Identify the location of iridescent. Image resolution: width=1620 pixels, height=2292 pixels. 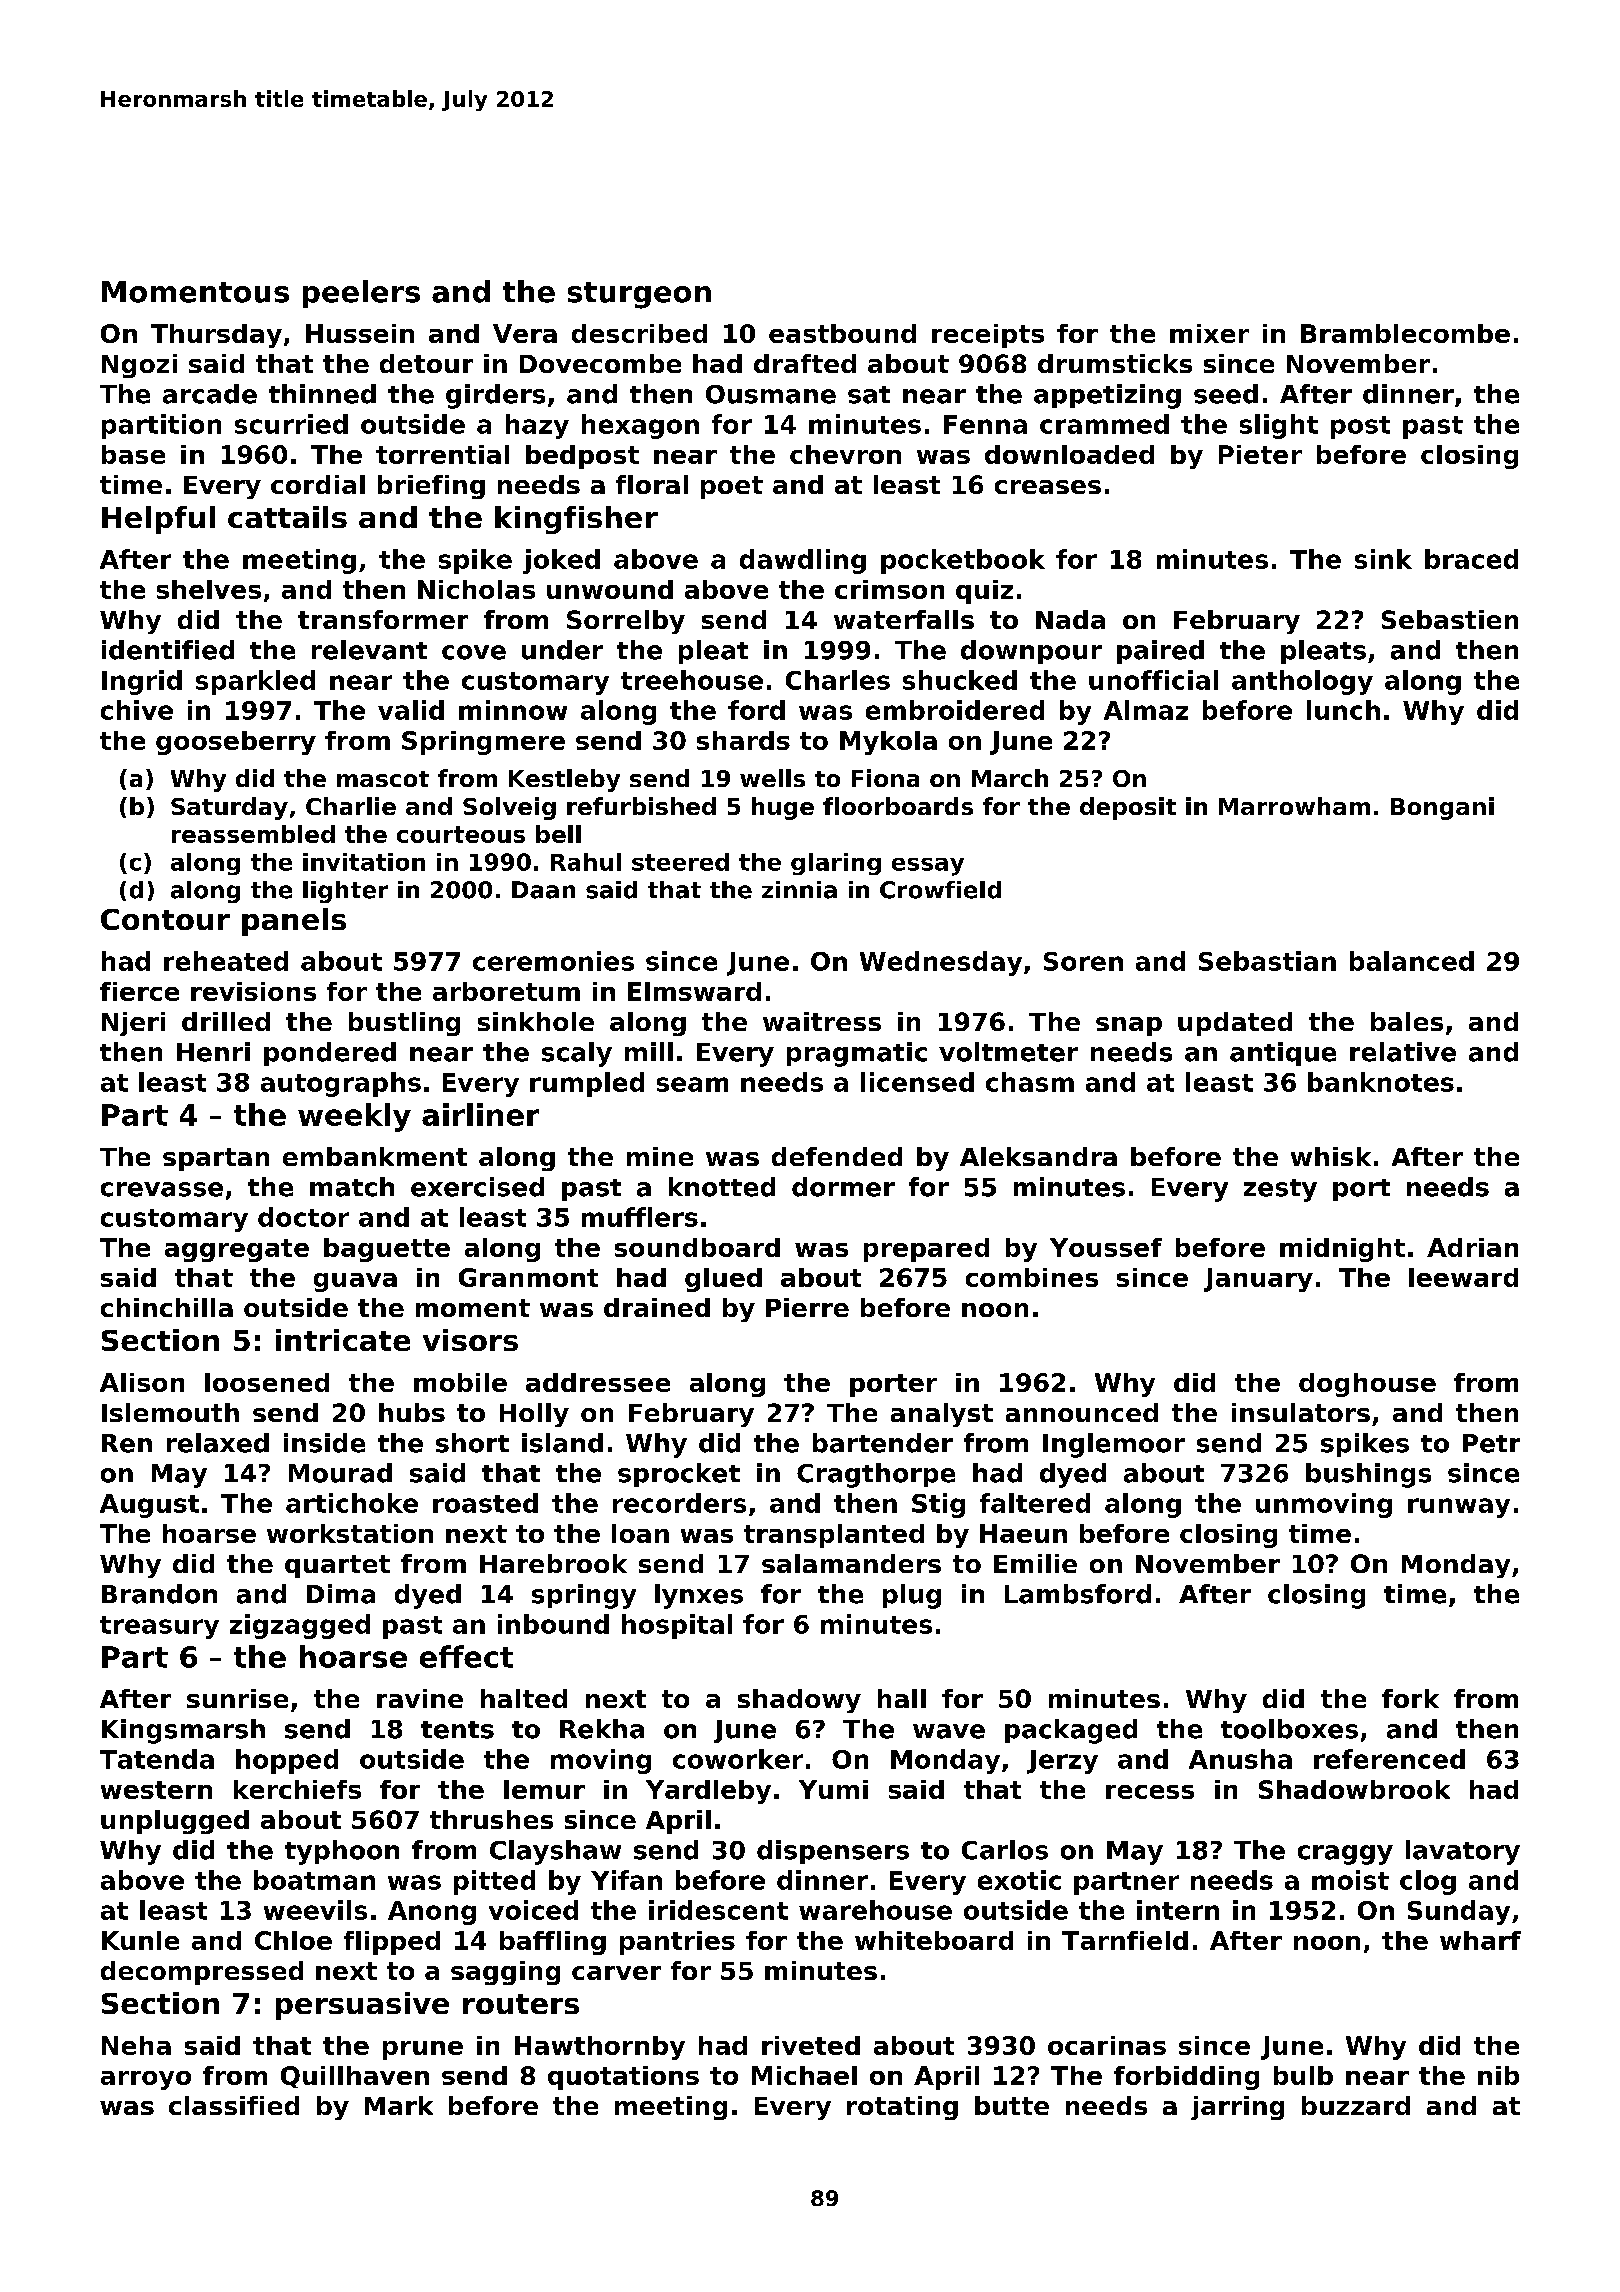
(718, 1910).
